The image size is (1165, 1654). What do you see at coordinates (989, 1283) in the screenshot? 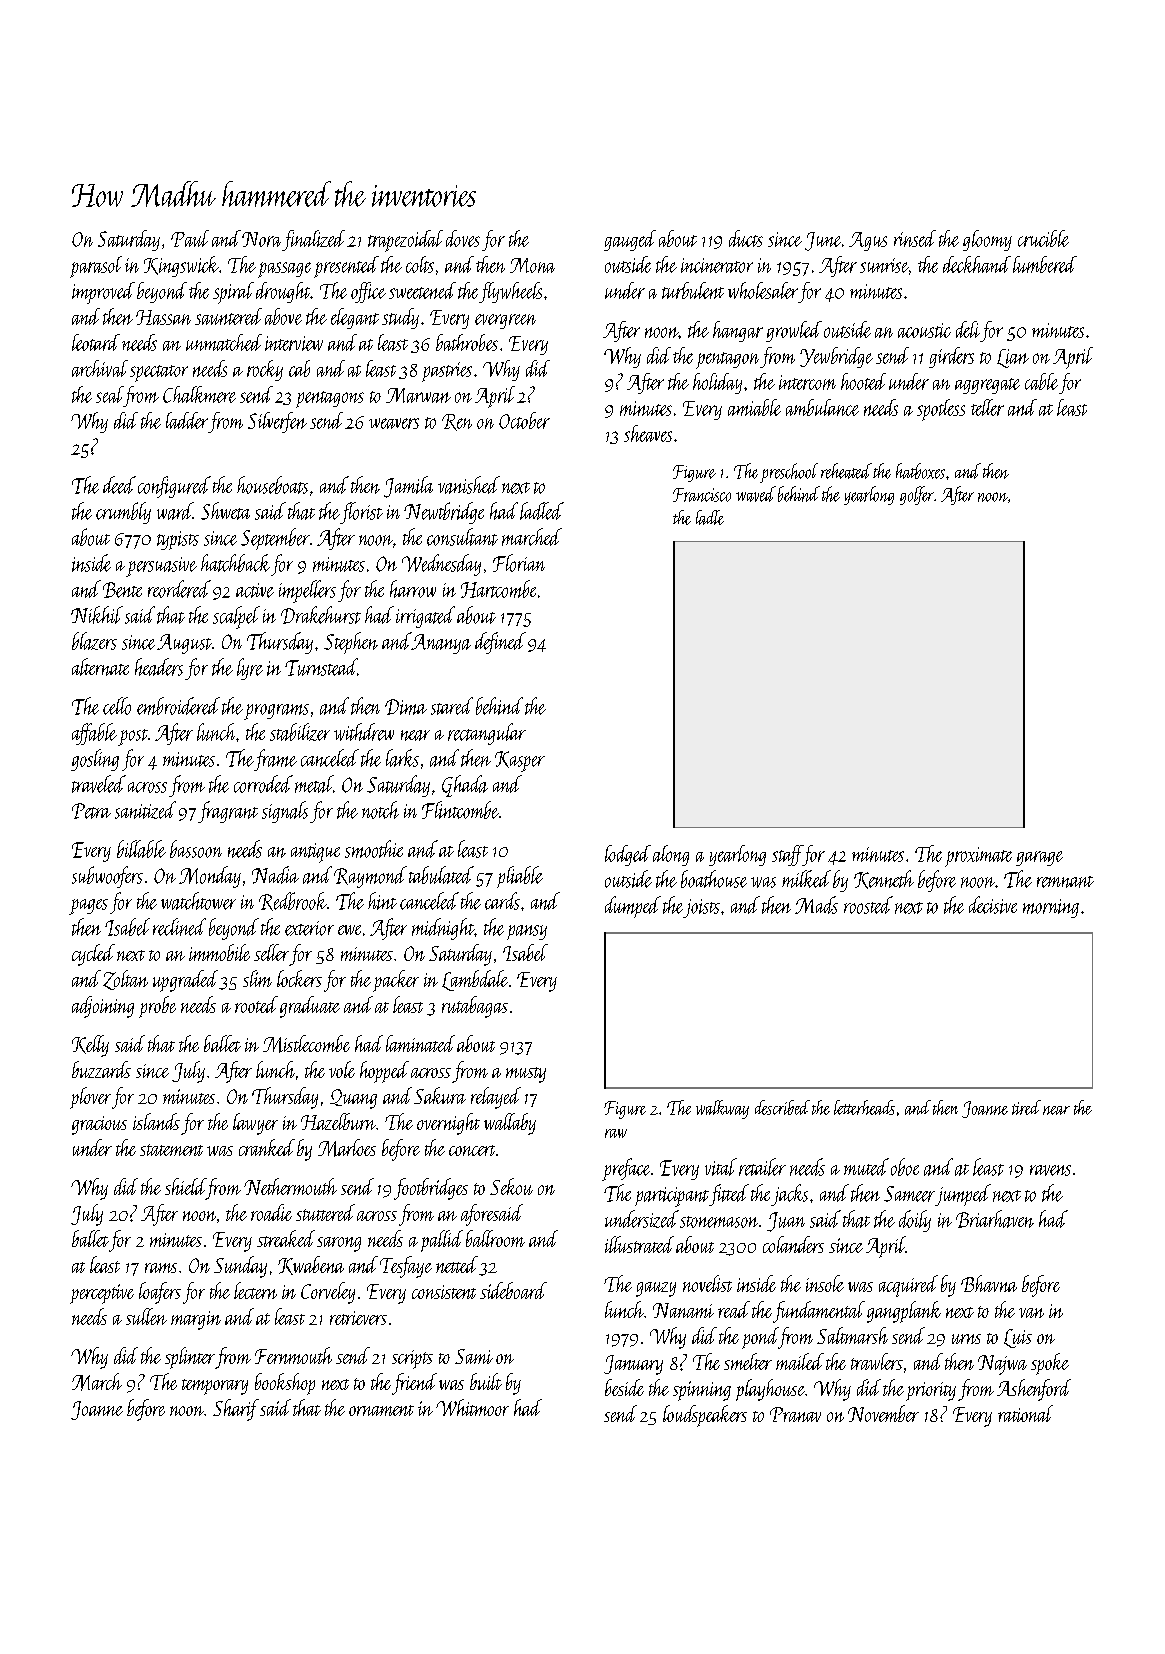
I see `Bhavna` at bounding box center [989, 1283].
